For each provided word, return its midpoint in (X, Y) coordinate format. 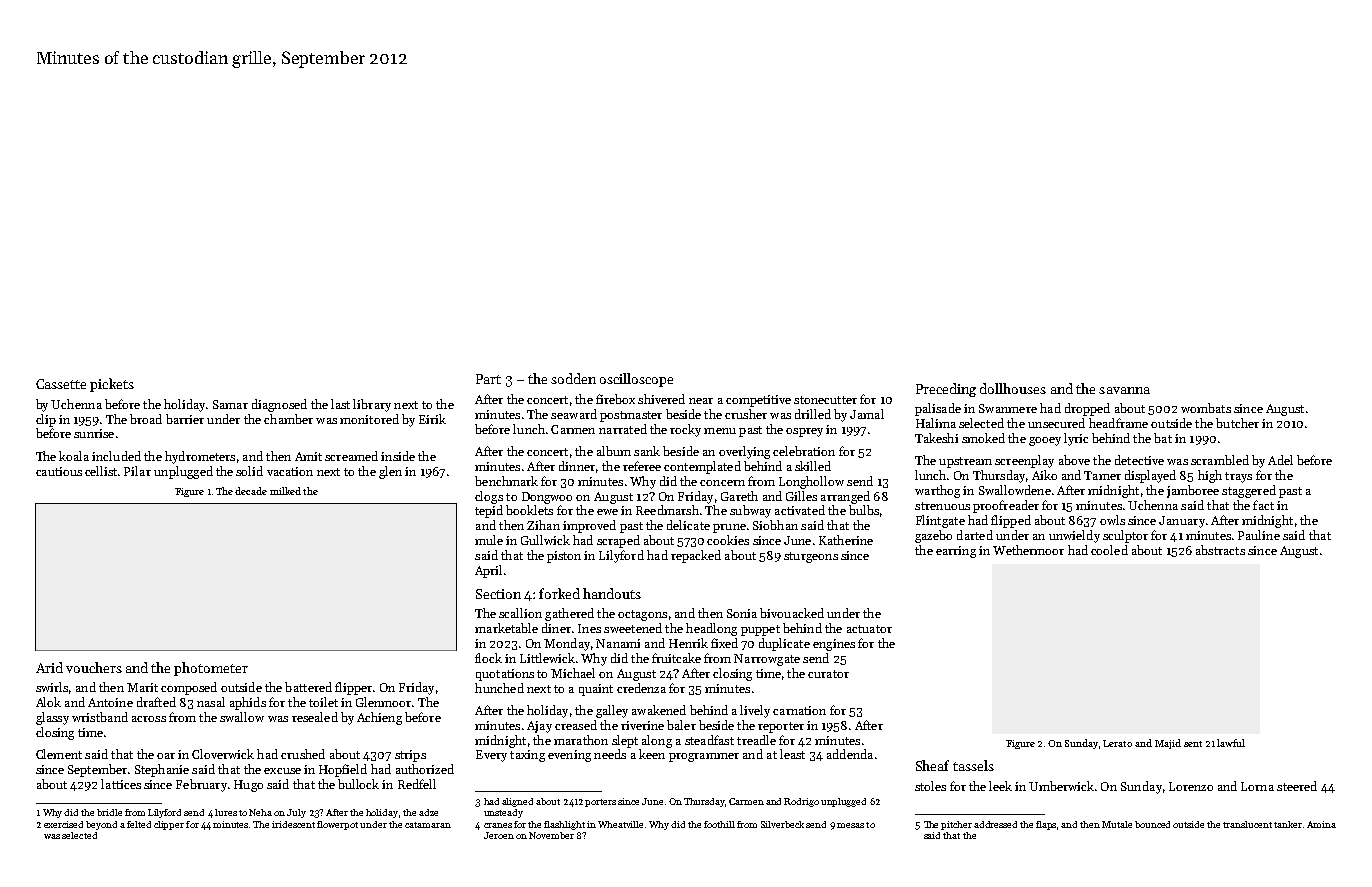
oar (166, 756)
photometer (211, 669)
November (551, 835)
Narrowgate (767, 660)
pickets (112, 385)
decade (251, 491)
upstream (965, 462)
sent (1193, 744)
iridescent (293, 824)
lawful (1231, 743)
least (792, 754)
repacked (696, 556)
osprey (804, 432)
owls (1112, 520)
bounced (1152, 824)
